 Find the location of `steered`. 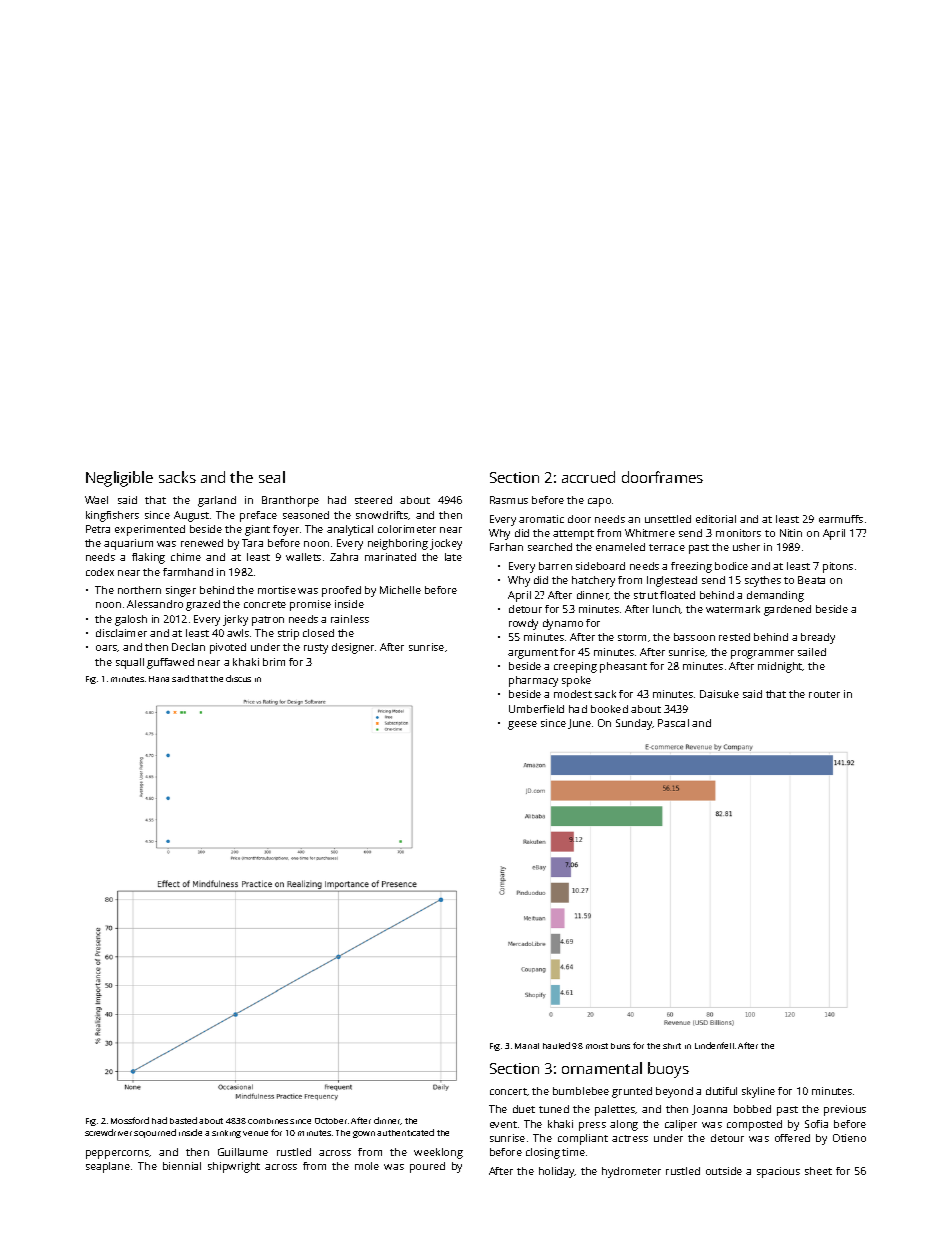

steered is located at coordinates (373, 500).
